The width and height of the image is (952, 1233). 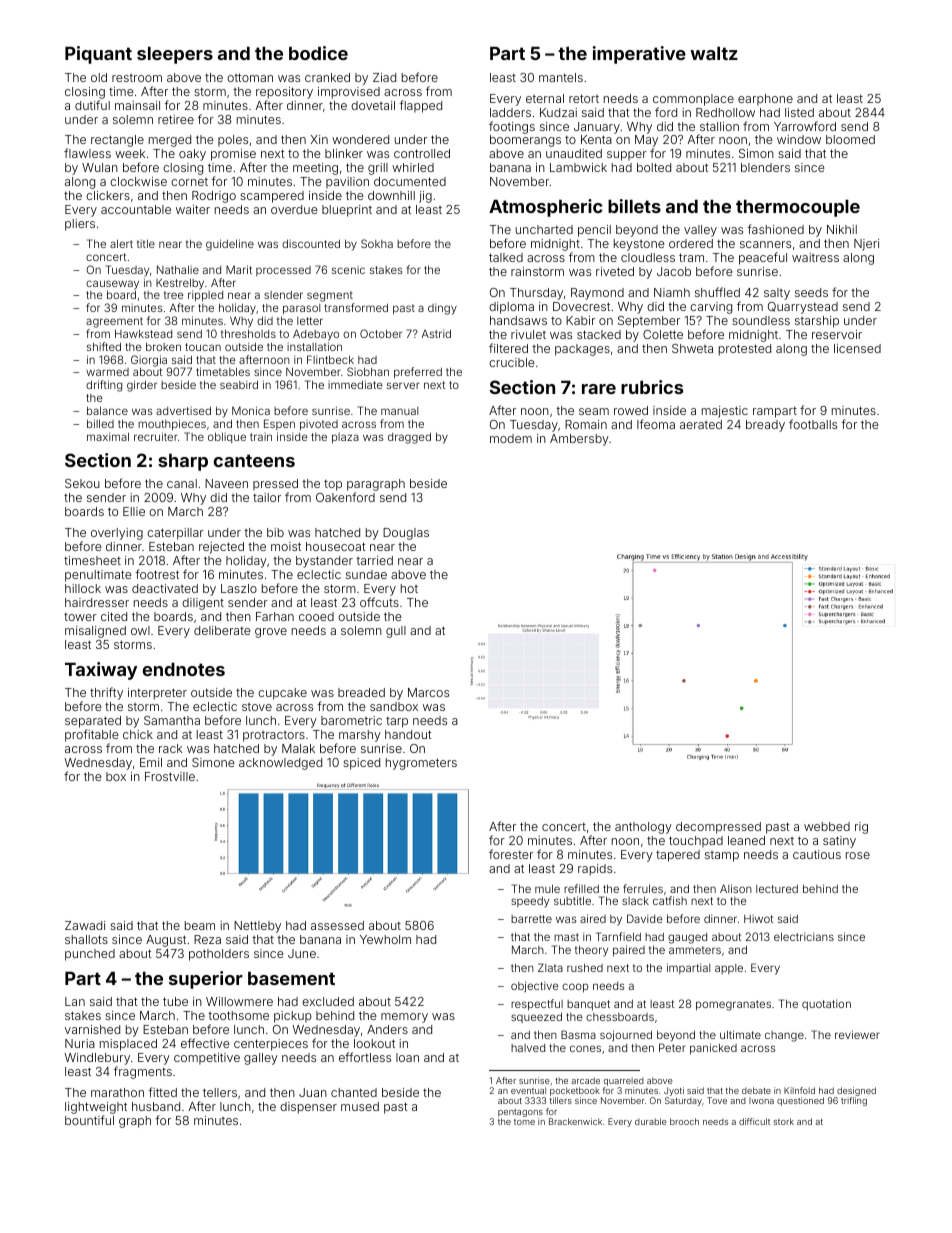 What do you see at coordinates (506, 257) in the image?
I see `talked` at bounding box center [506, 257].
